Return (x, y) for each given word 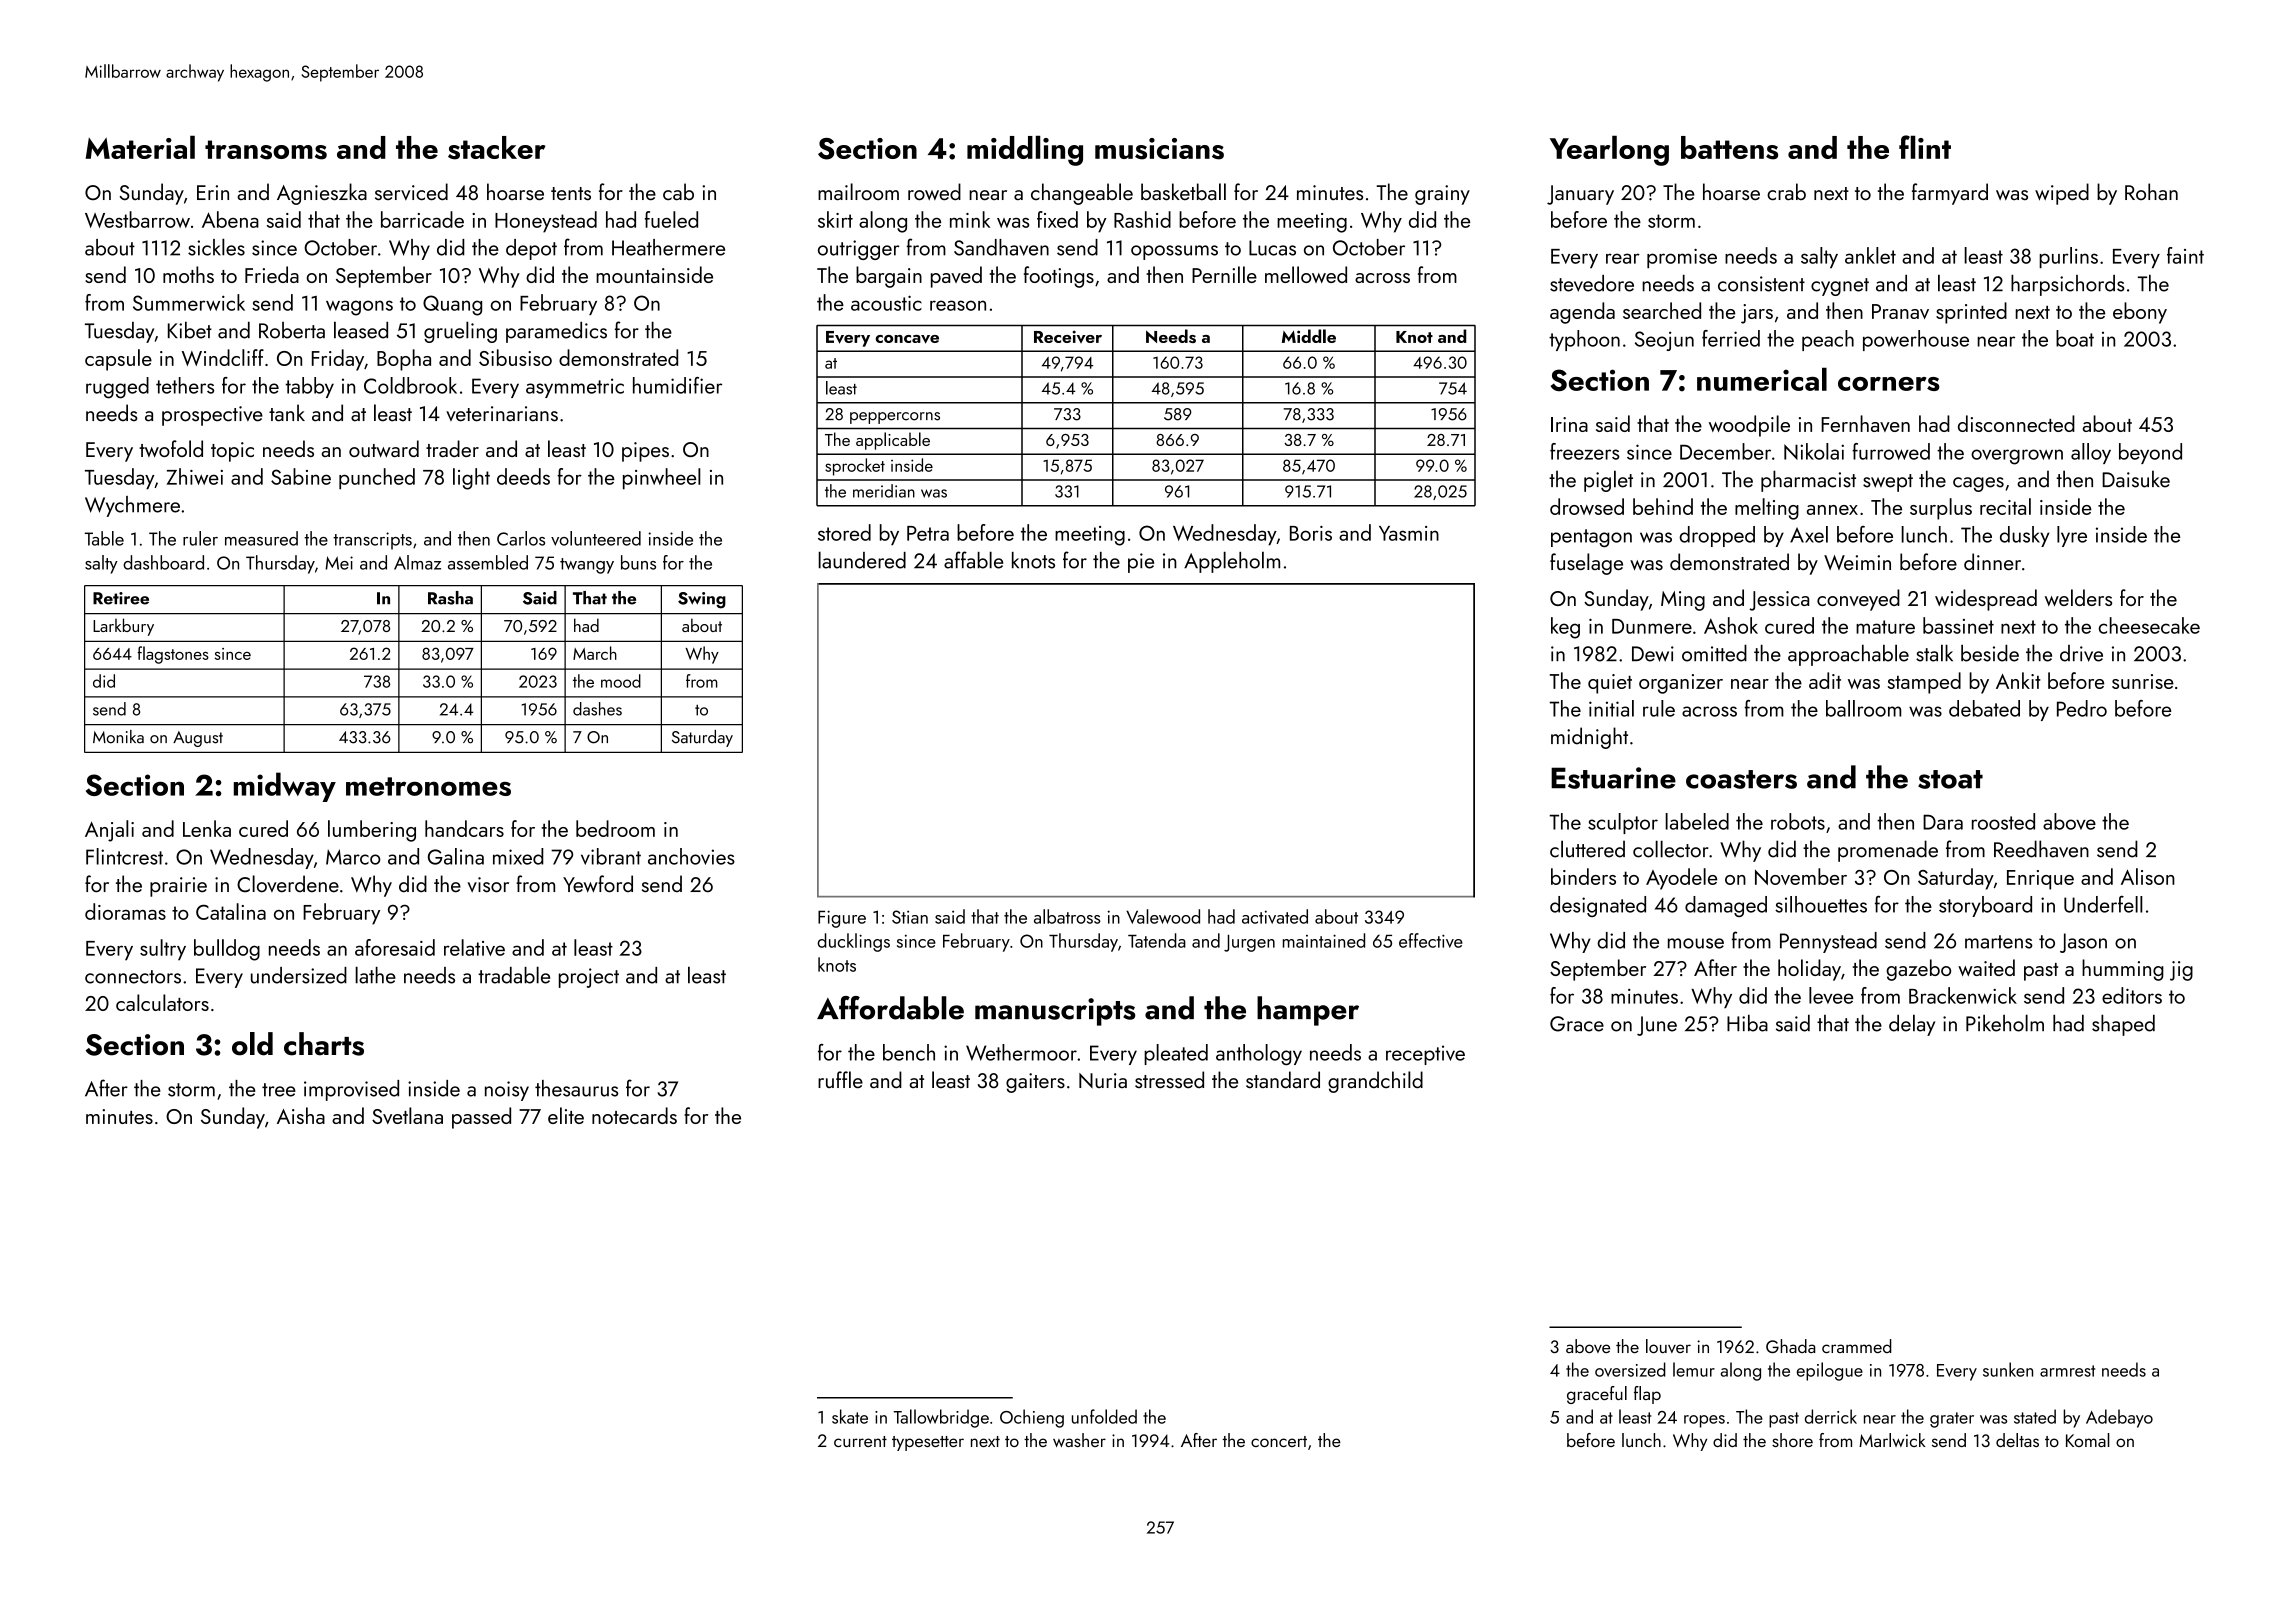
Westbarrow (137, 219)
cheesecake (2149, 625)
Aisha (301, 1115)
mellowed (1306, 274)
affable (973, 560)
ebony (2140, 313)
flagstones (173, 655)
